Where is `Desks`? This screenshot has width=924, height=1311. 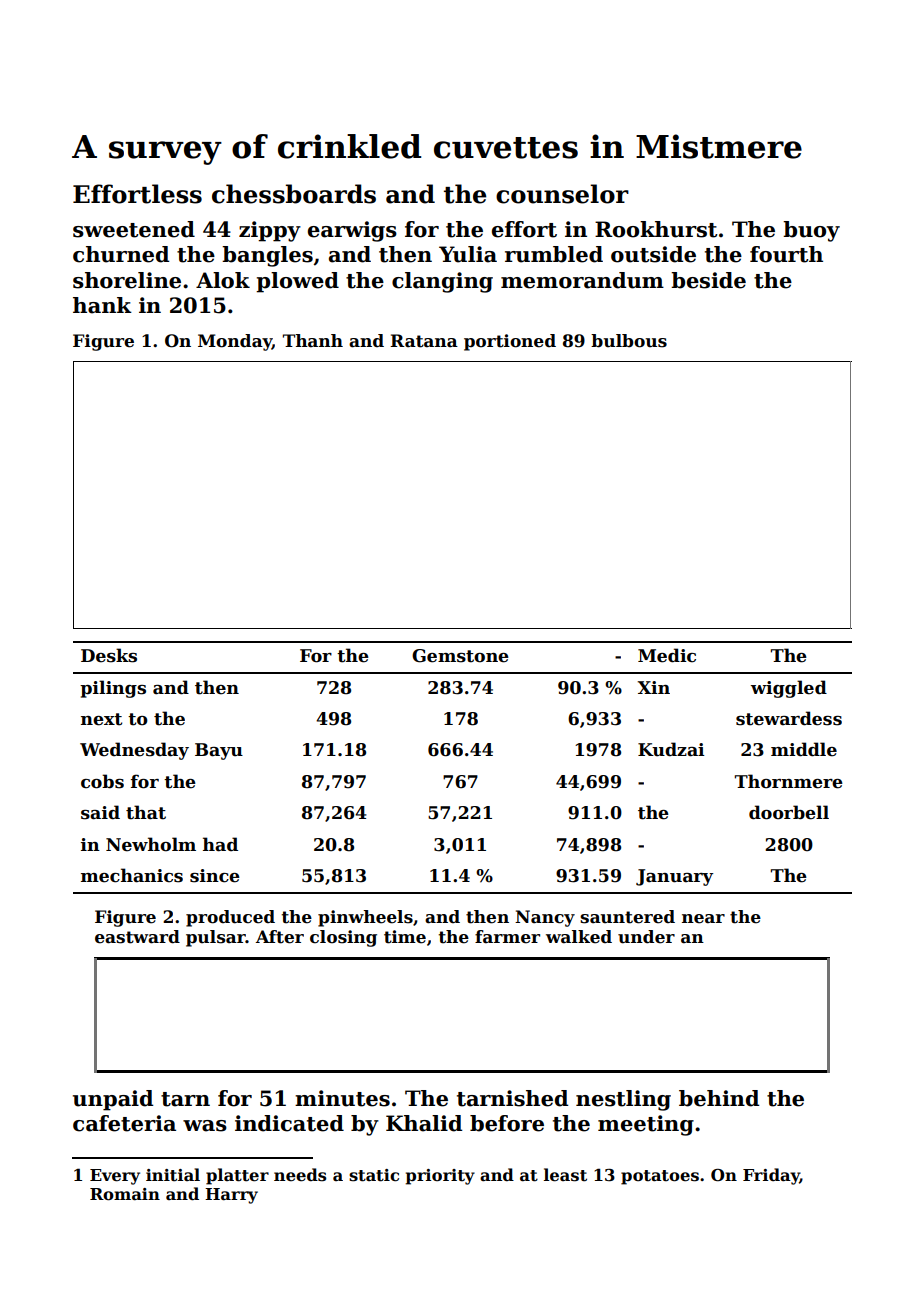
Desks is located at coordinates (109, 655).
